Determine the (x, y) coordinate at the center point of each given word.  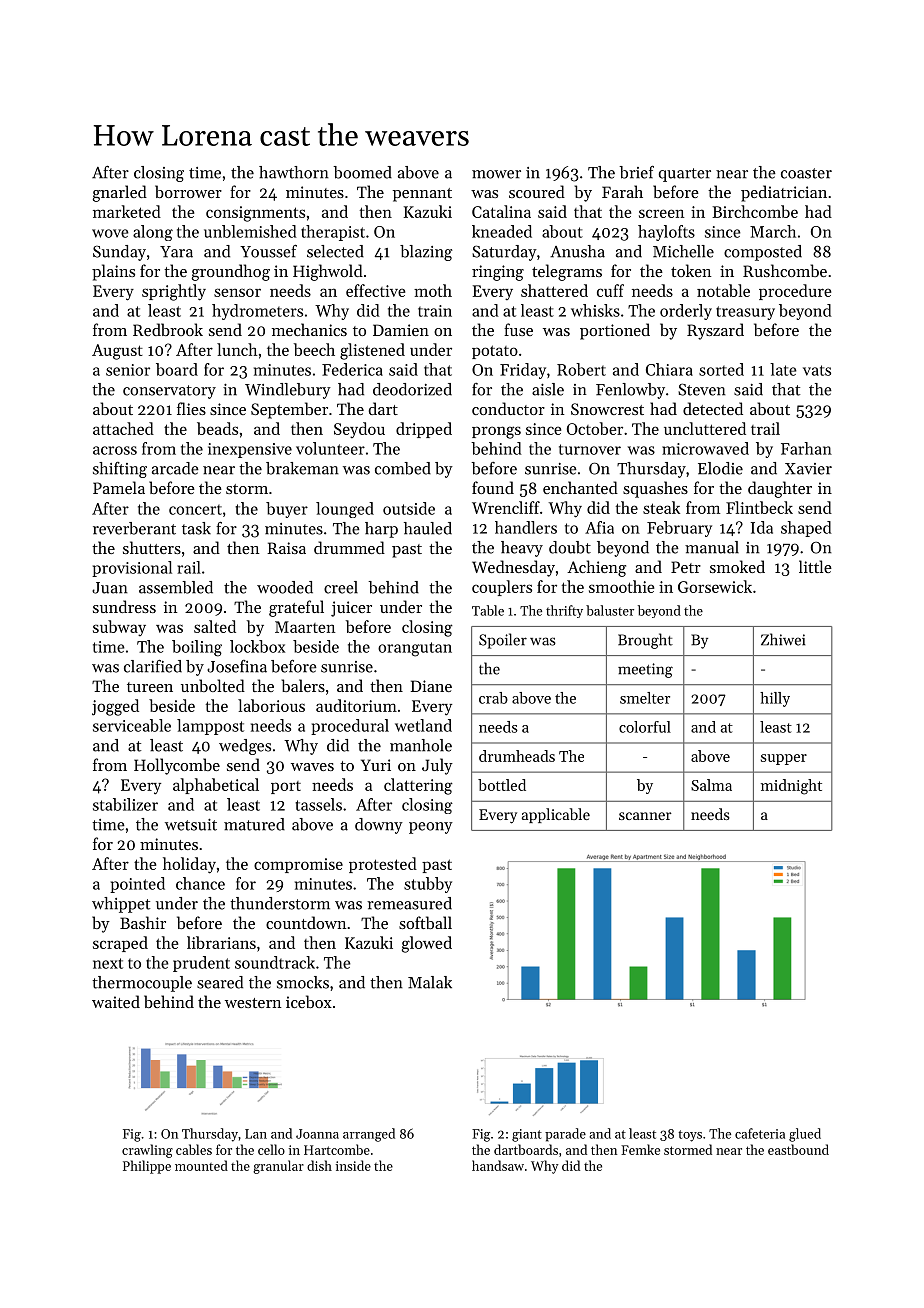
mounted (201, 1165)
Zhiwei (783, 639)
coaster (806, 173)
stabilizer (125, 804)
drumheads (517, 756)
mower (496, 174)
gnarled (119, 193)
